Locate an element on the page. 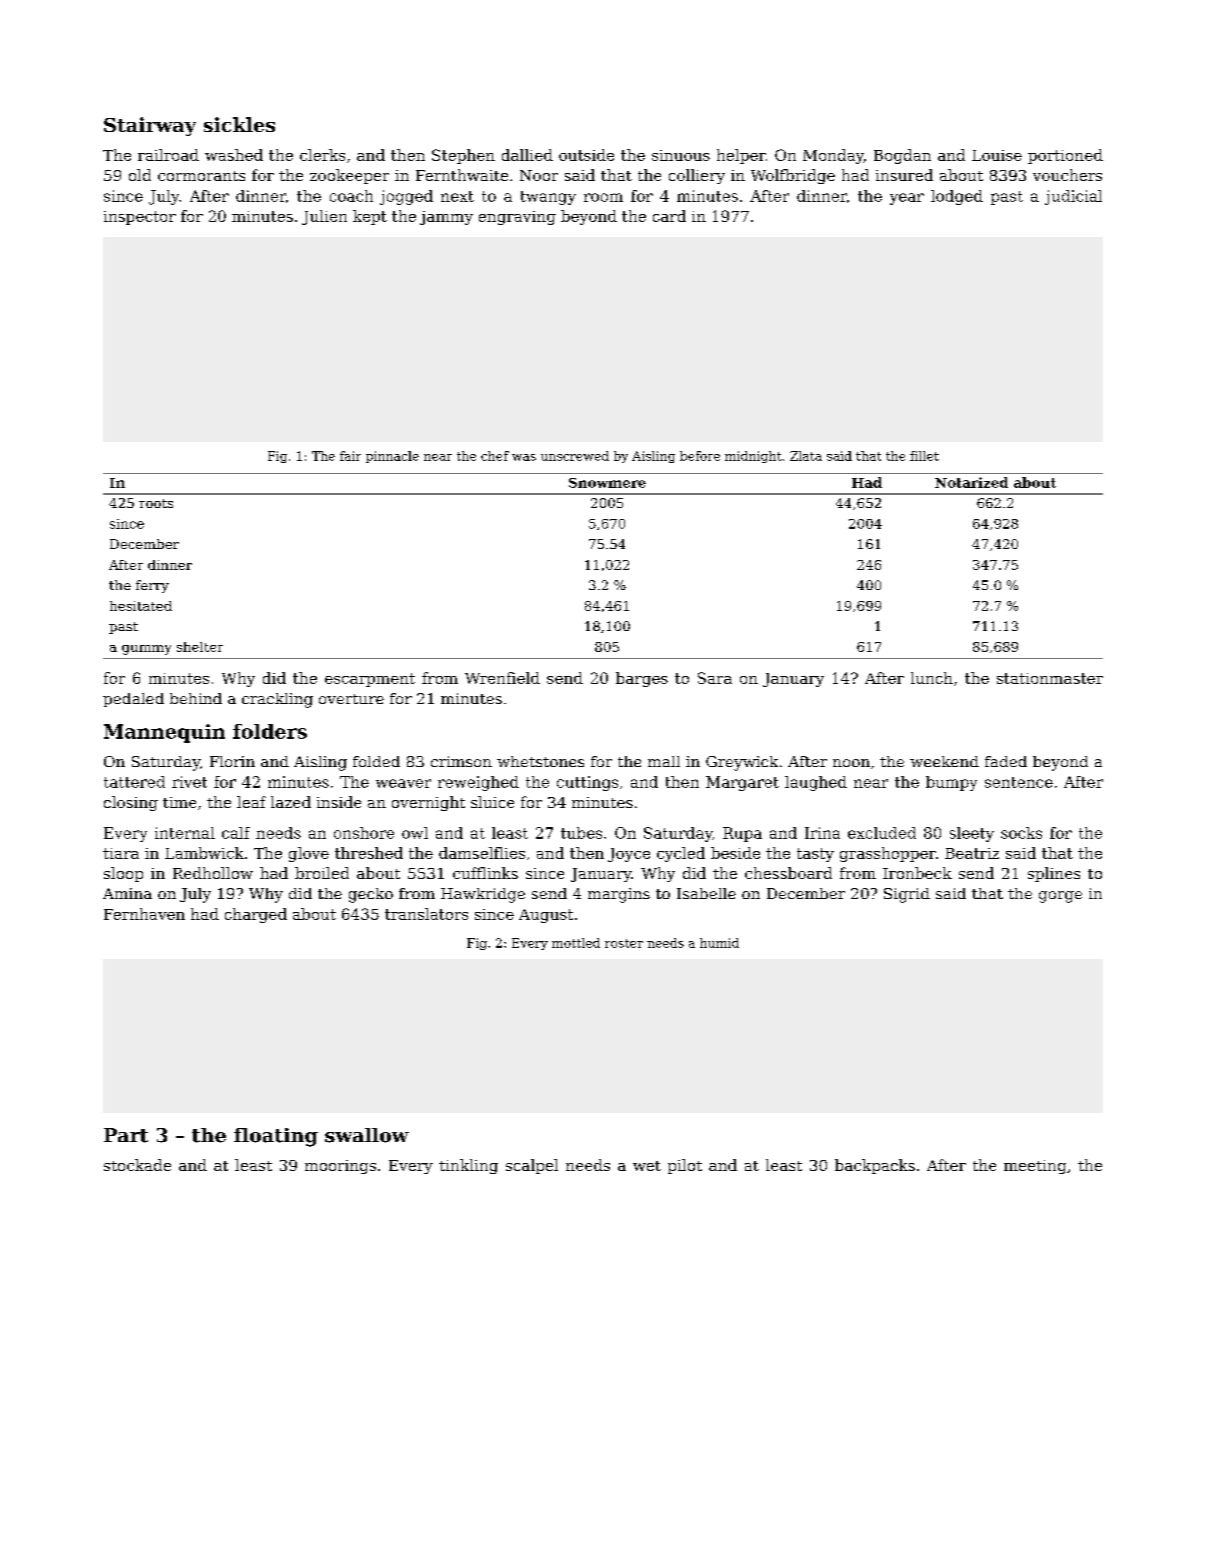  sickles is located at coordinates (239, 124).
